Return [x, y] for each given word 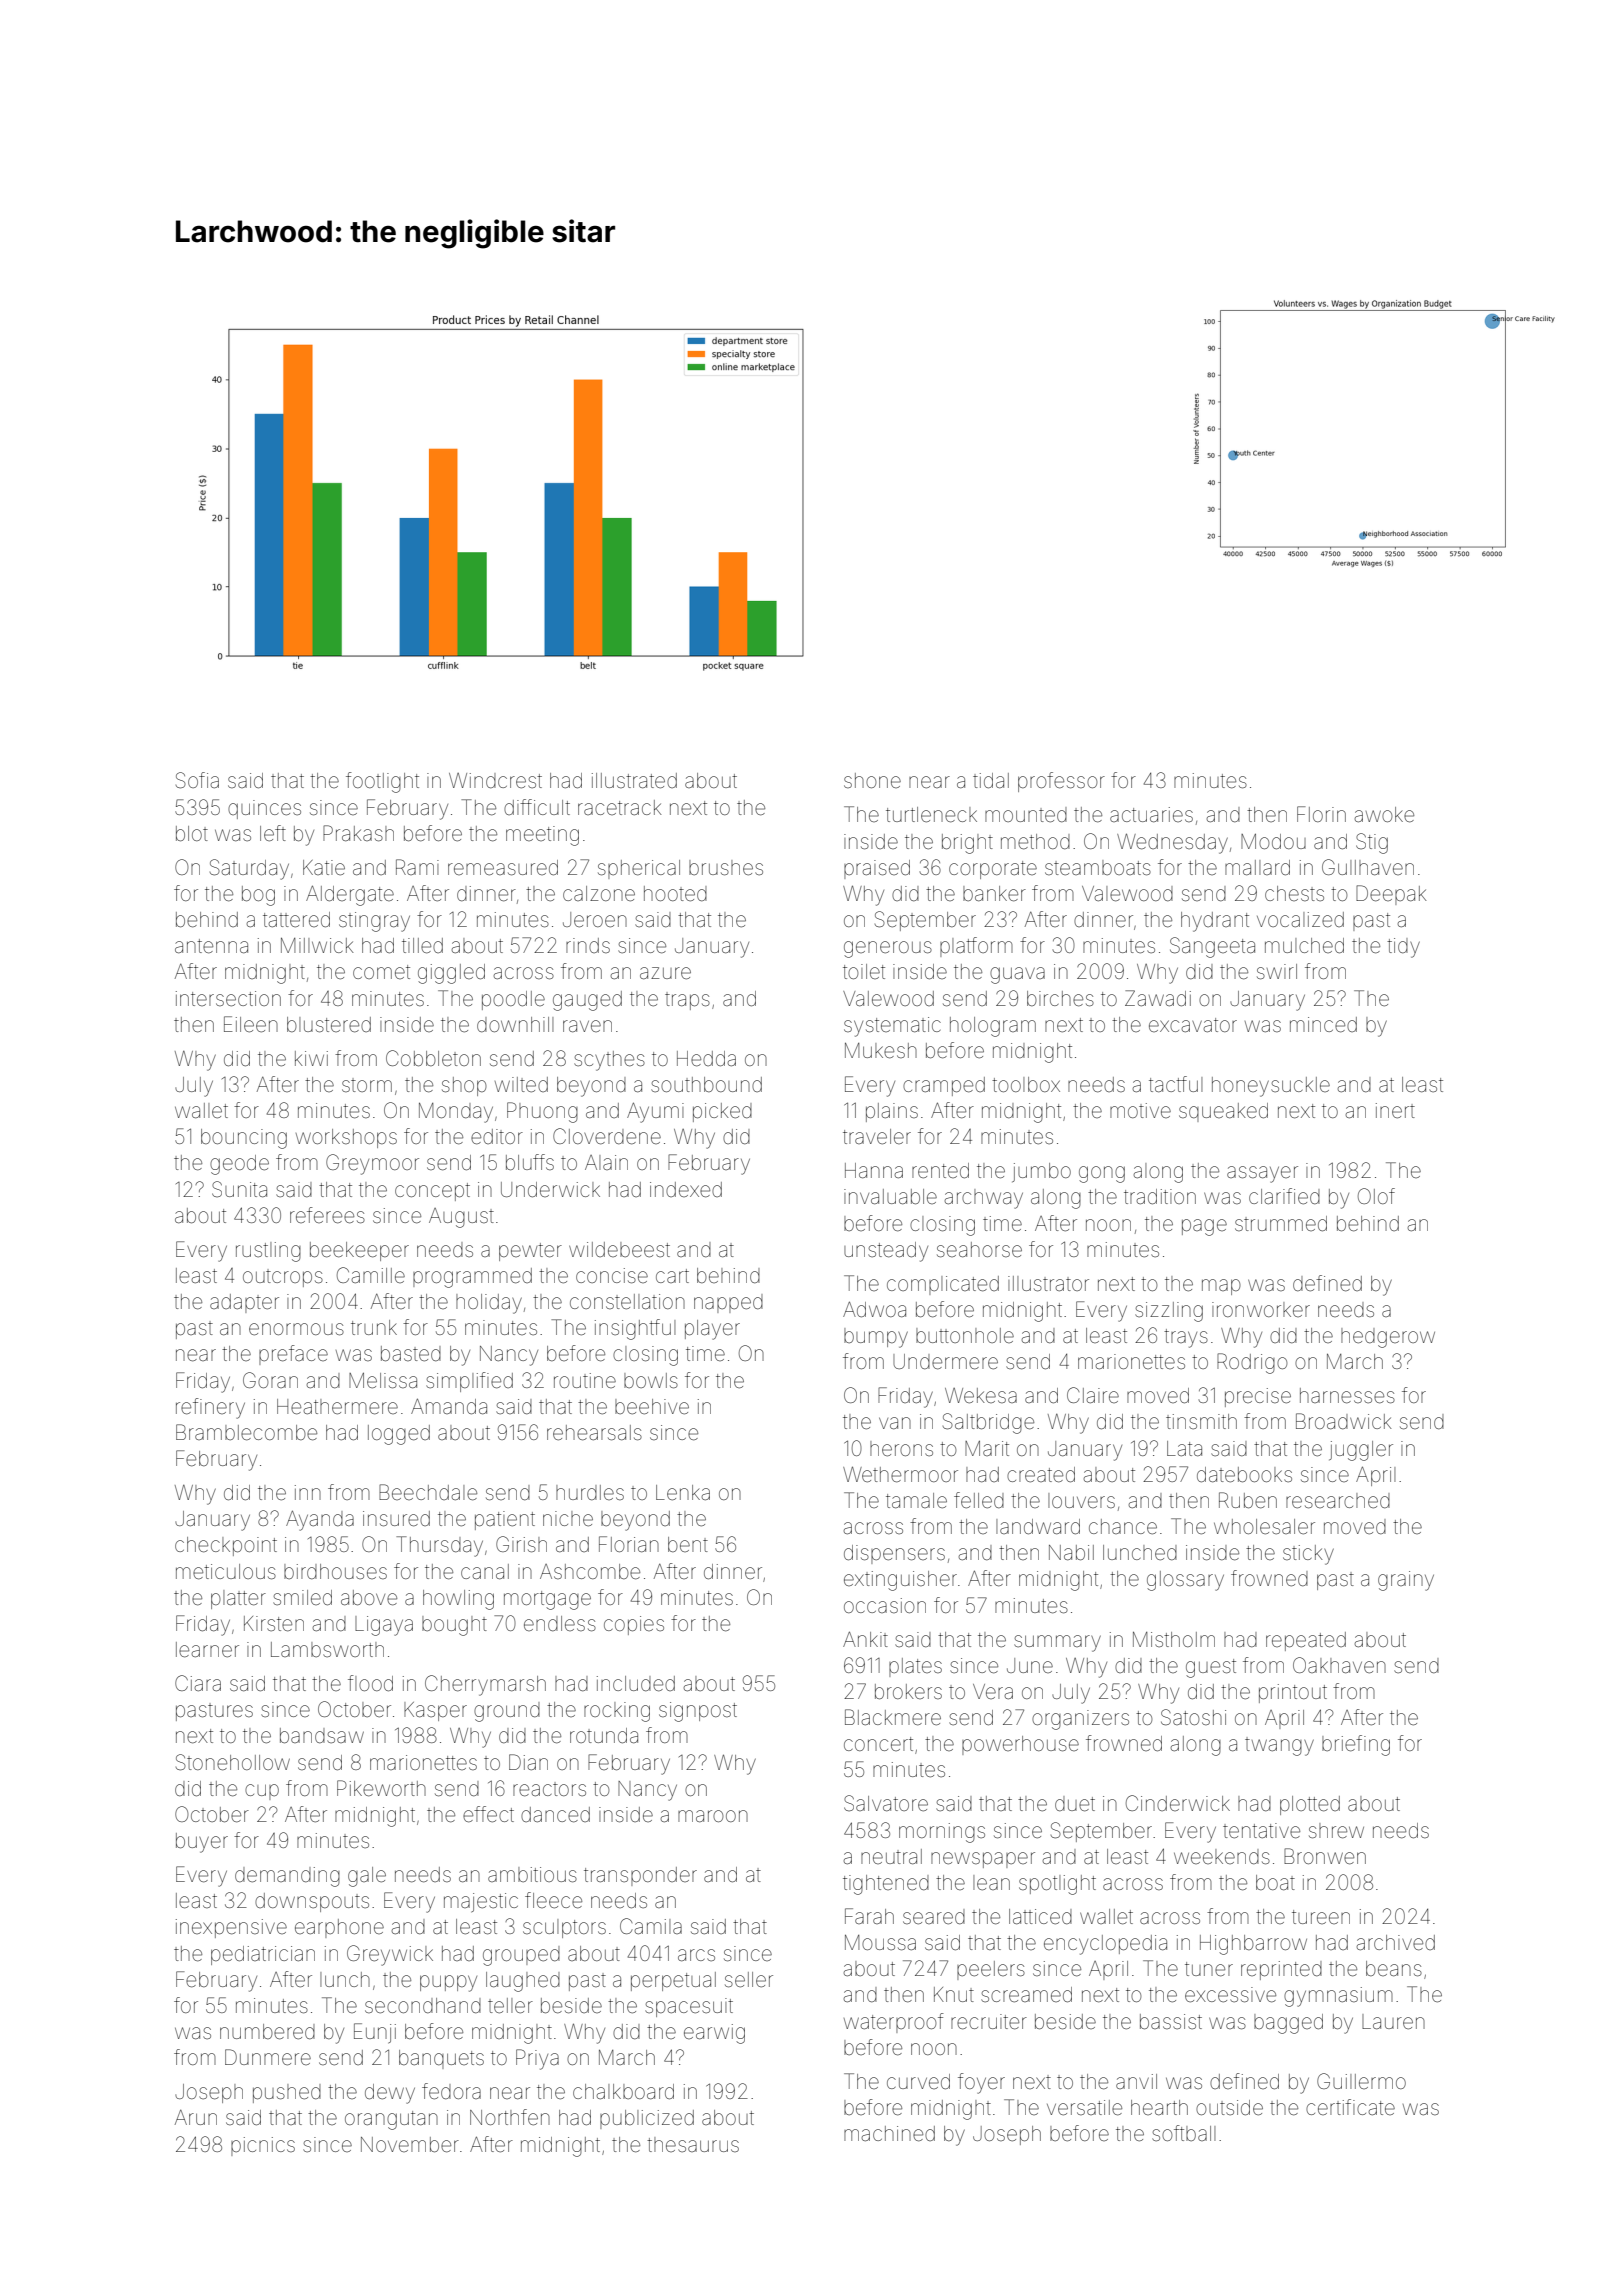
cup [262, 1792]
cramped [944, 1086]
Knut [954, 1994]
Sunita [239, 1189]
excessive [1230, 1995]
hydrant [1215, 922]
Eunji [375, 2033]
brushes [726, 867]
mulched [1304, 945]
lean [991, 1882]
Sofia [197, 780]
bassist [1171, 2021]
